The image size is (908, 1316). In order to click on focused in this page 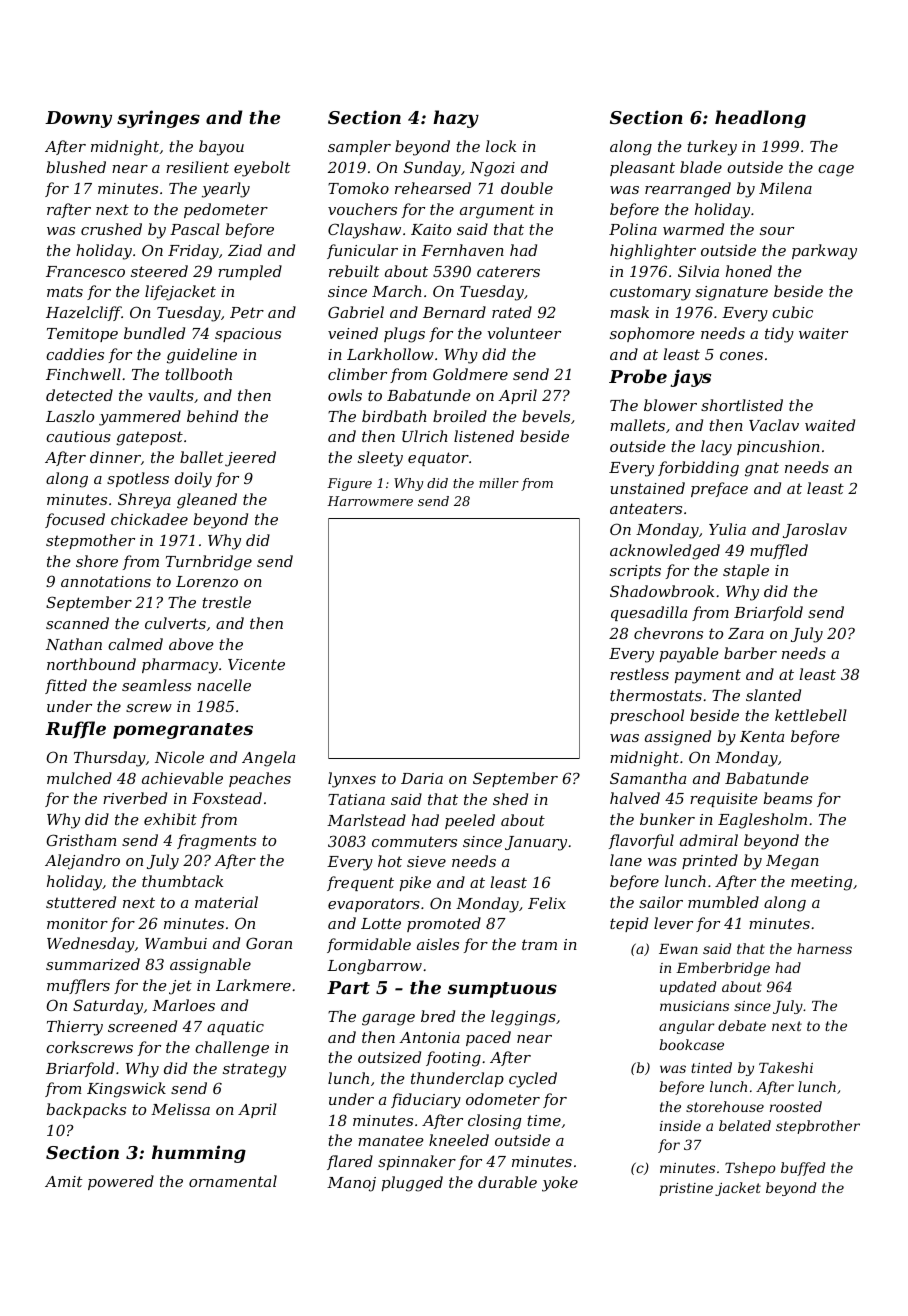, I will do `click(75, 520)`.
